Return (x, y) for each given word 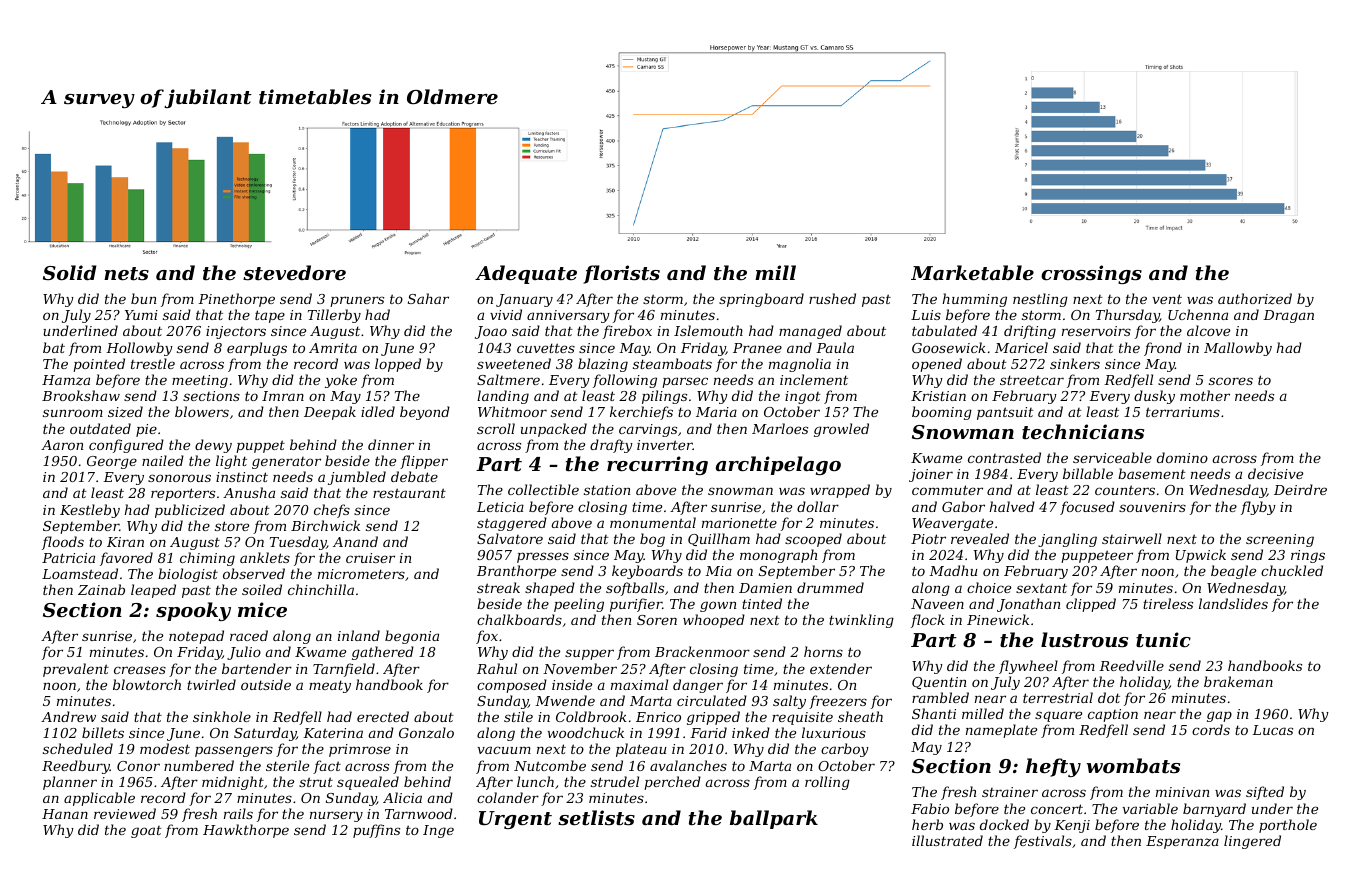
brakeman (1238, 681)
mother (1205, 395)
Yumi (141, 315)
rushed (832, 298)
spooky (193, 611)
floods (63, 543)
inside (572, 684)
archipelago (778, 465)
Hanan (65, 814)
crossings (1091, 274)
